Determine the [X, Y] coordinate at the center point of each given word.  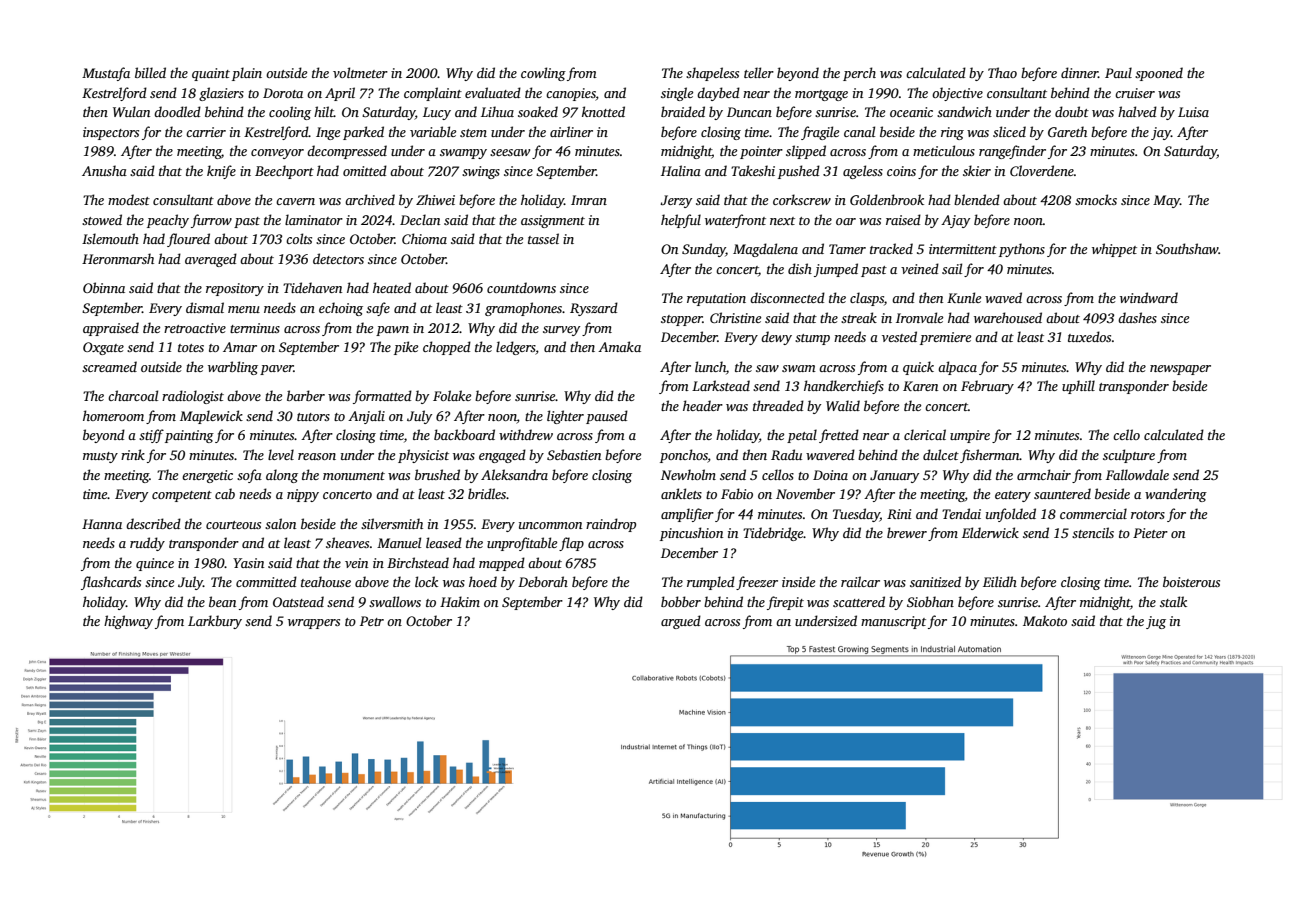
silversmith [392, 523]
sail [952, 268]
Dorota [283, 93]
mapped [502, 564]
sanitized [935, 581]
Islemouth [110, 238]
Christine [735, 317]
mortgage [821, 95]
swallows [395, 601]
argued [681, 622]
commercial [1093, 513]
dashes [1137, 317]
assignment [553, 221]
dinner [1079, 72]
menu [244, 309]
